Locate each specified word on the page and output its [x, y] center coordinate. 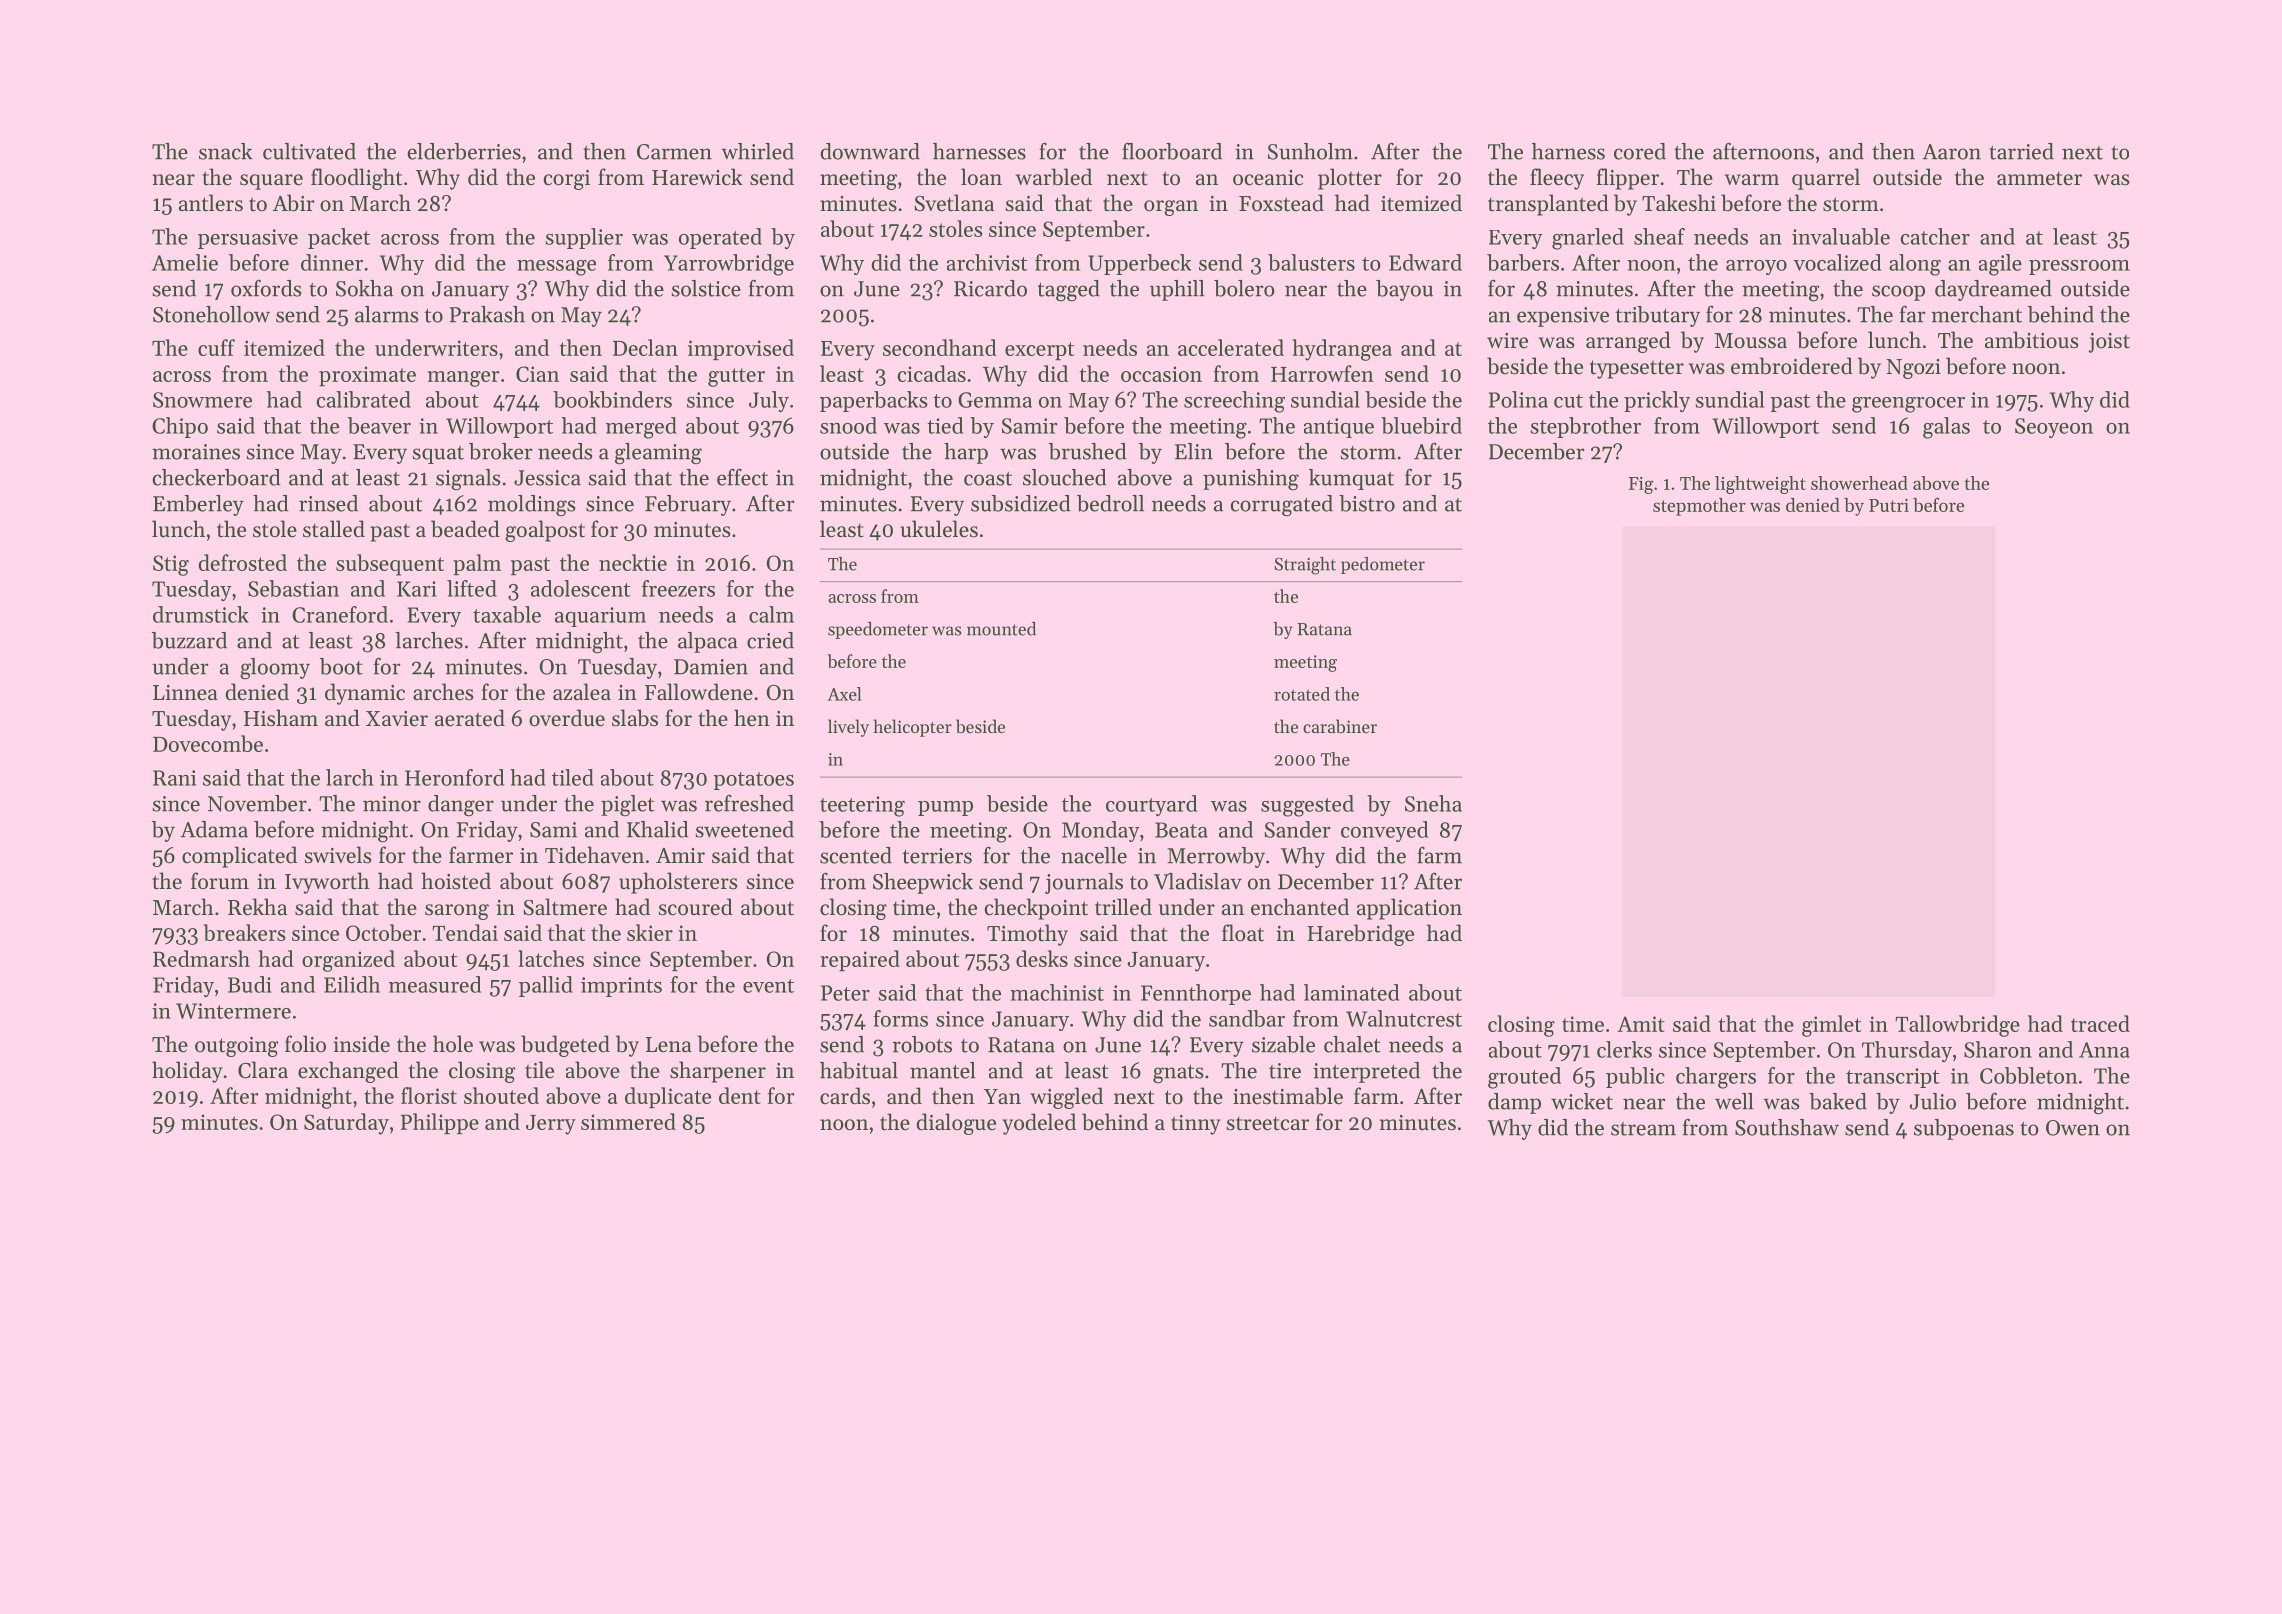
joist [2109, 343]
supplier [584, 238]
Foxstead [1281, 203]
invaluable [1841, 236]
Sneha [1433, 803]
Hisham [281, 718]
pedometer [1383, 565]
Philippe [439, 1123]
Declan [645, 347]
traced [2100, 1023]
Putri [1889, 505]
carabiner [1340, 726]
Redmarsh [201, 958]
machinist [1057, 992]
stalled [334, 529]
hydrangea [1342, 350]
